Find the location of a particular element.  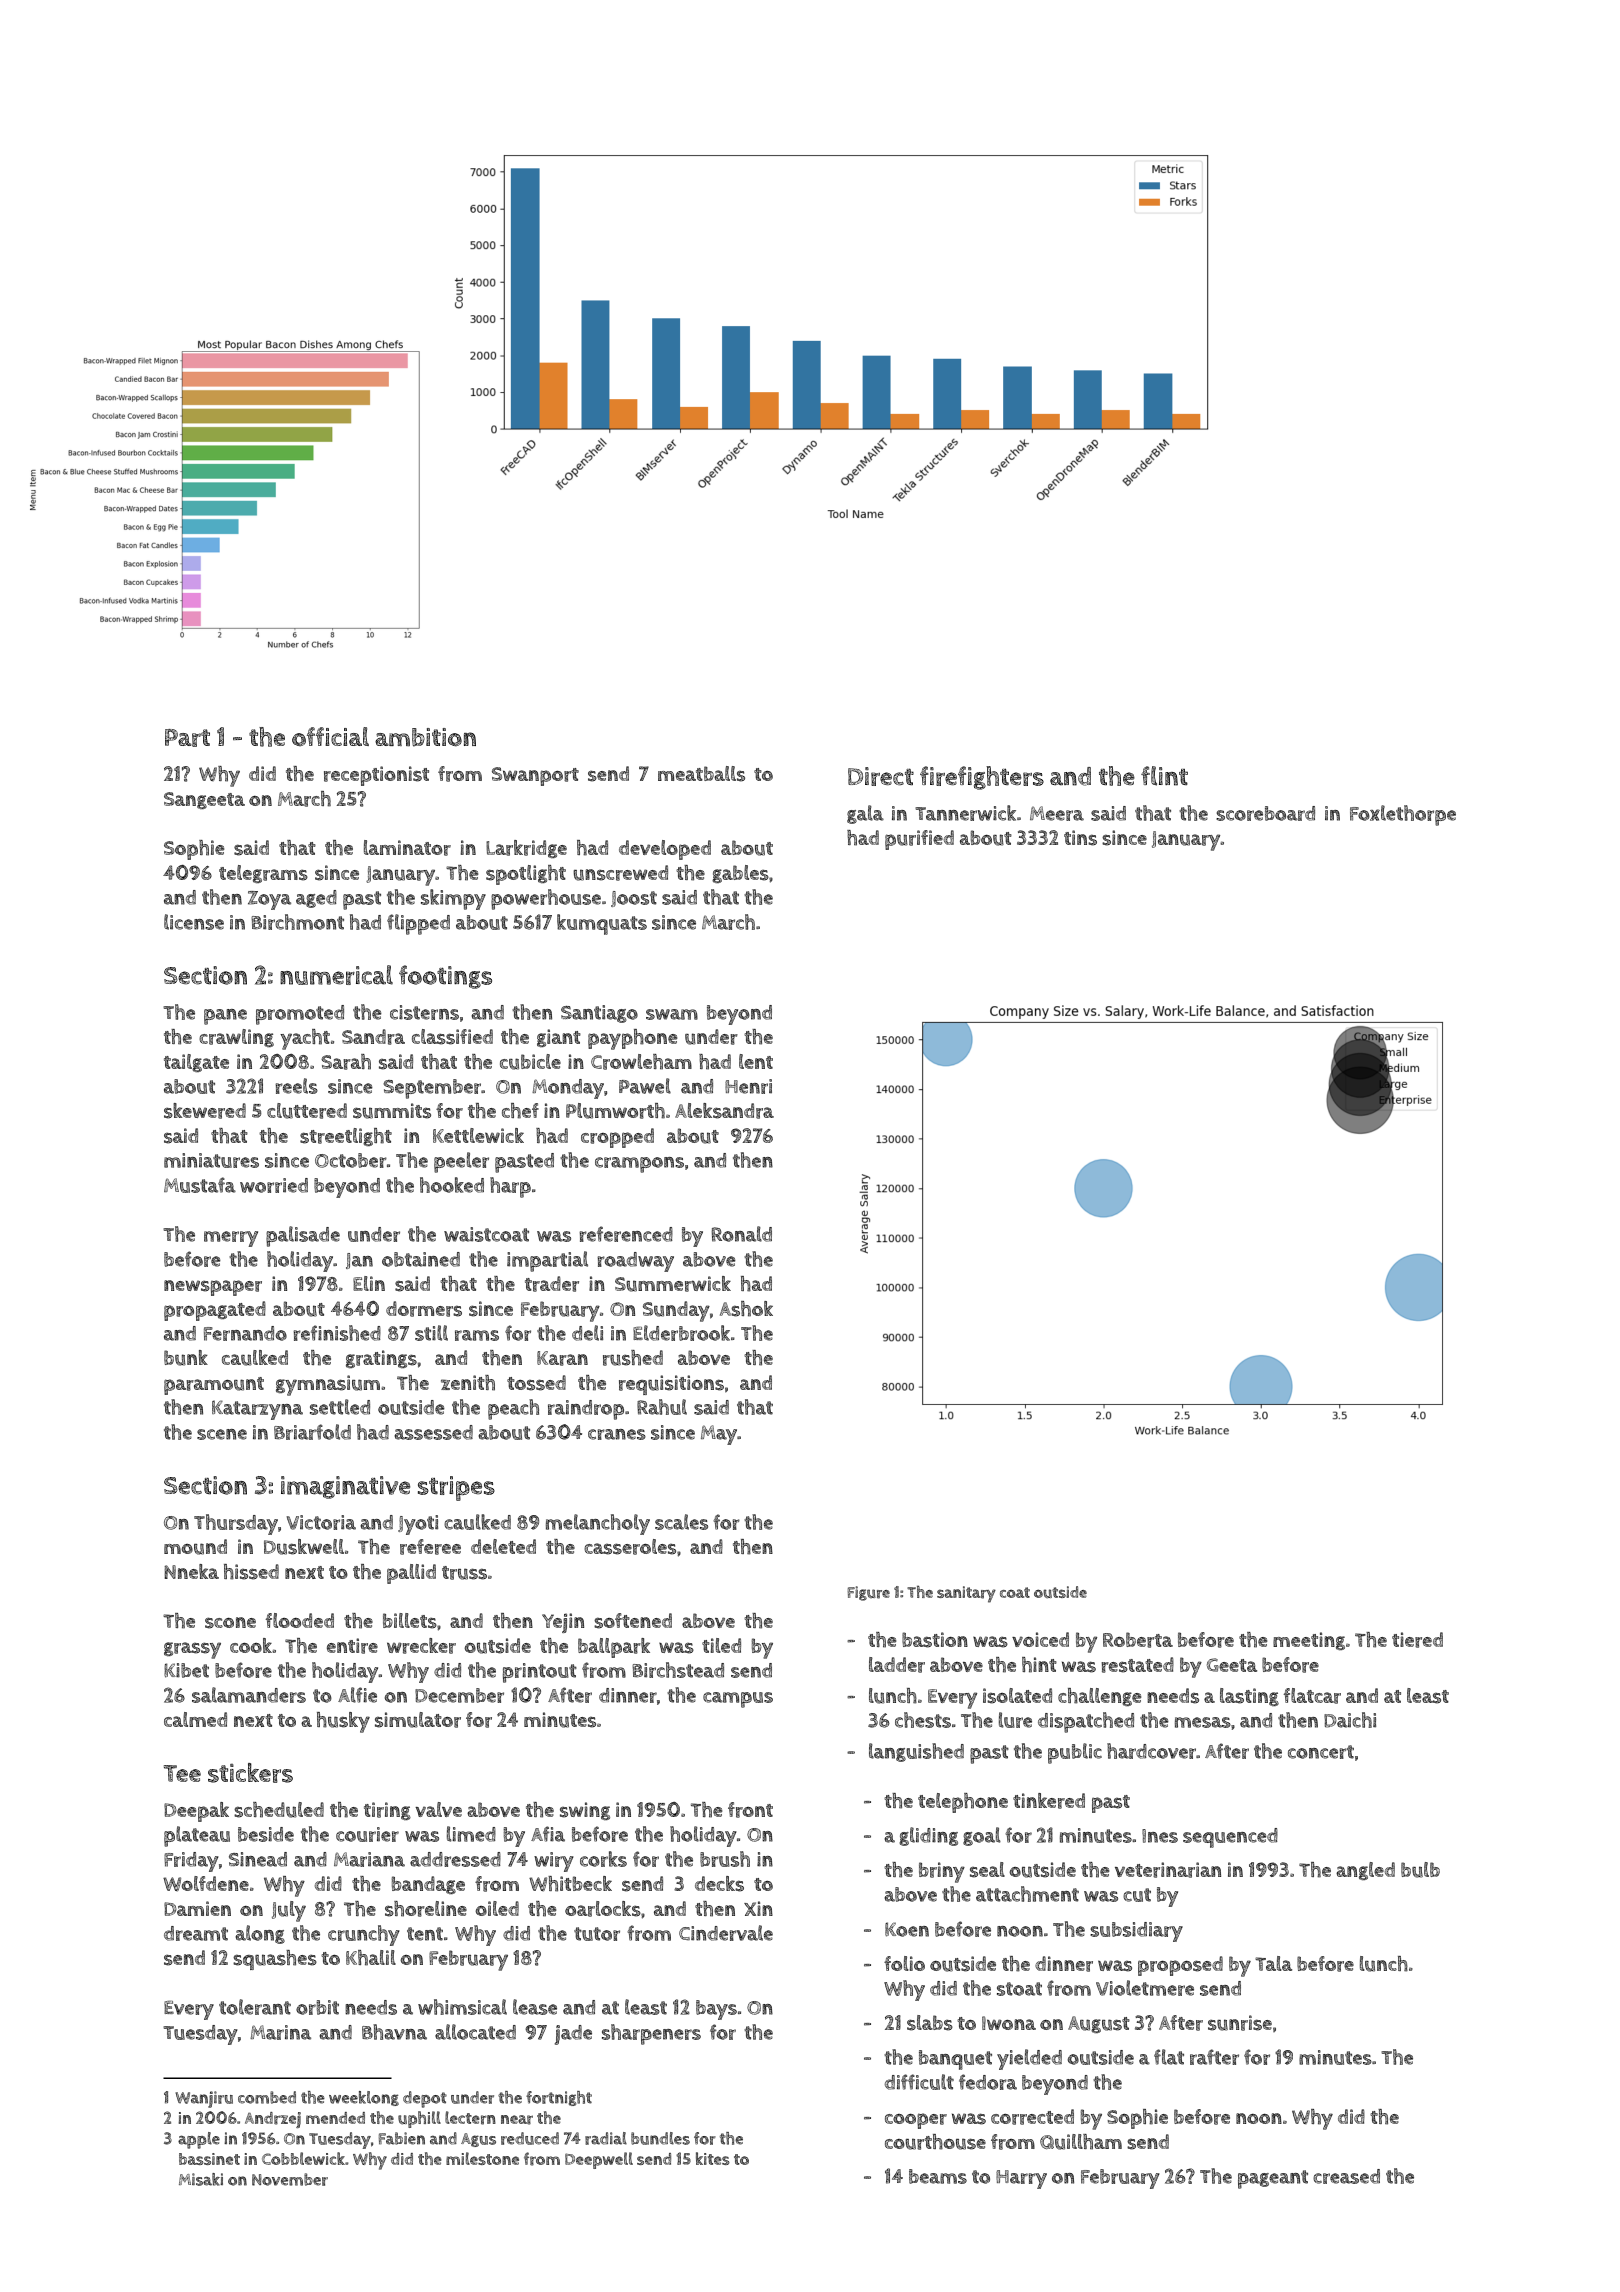

Direct is located at coordinates (881, 776).
